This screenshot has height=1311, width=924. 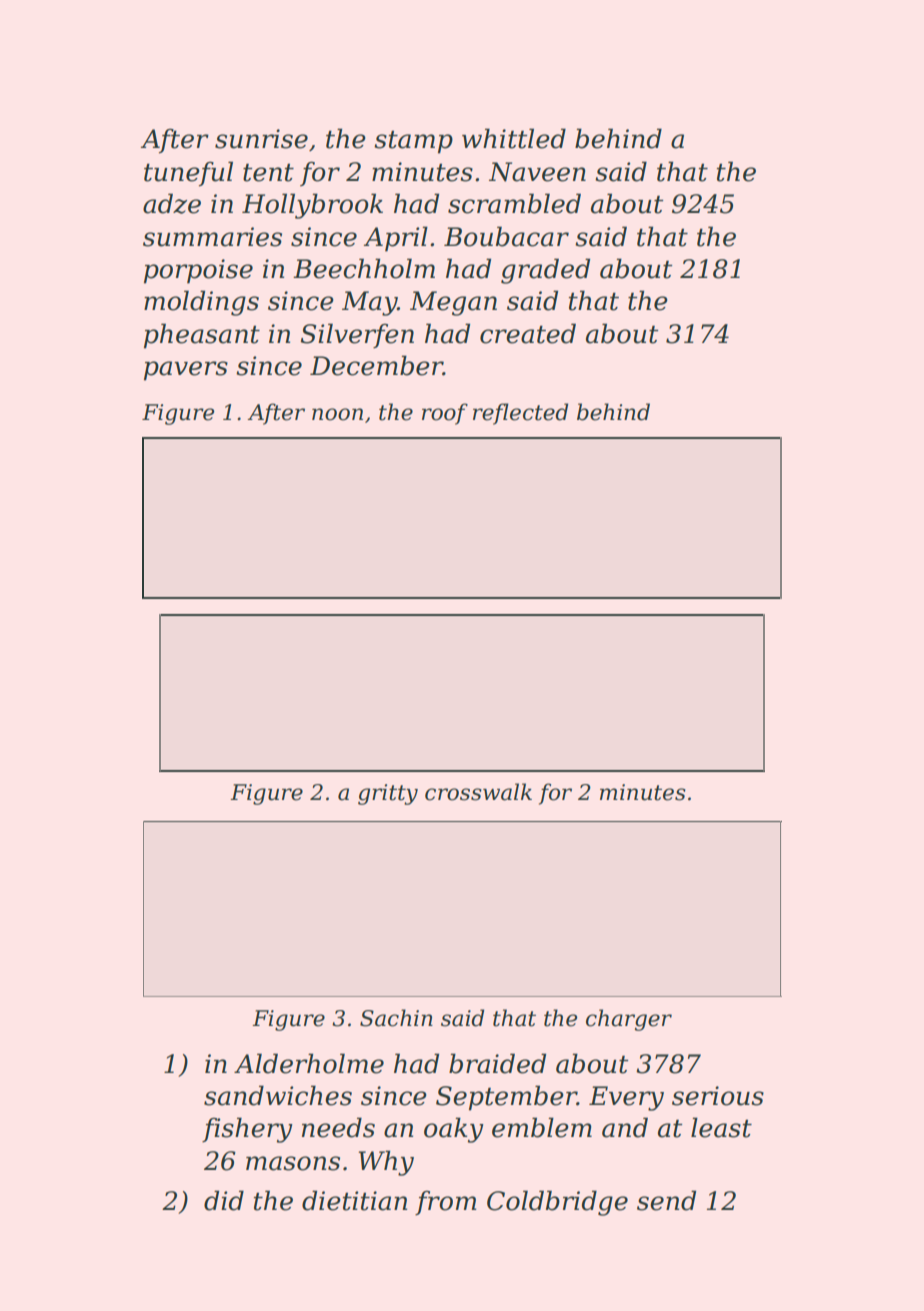 I want to click on stamp, so click(x=413, y=142).
